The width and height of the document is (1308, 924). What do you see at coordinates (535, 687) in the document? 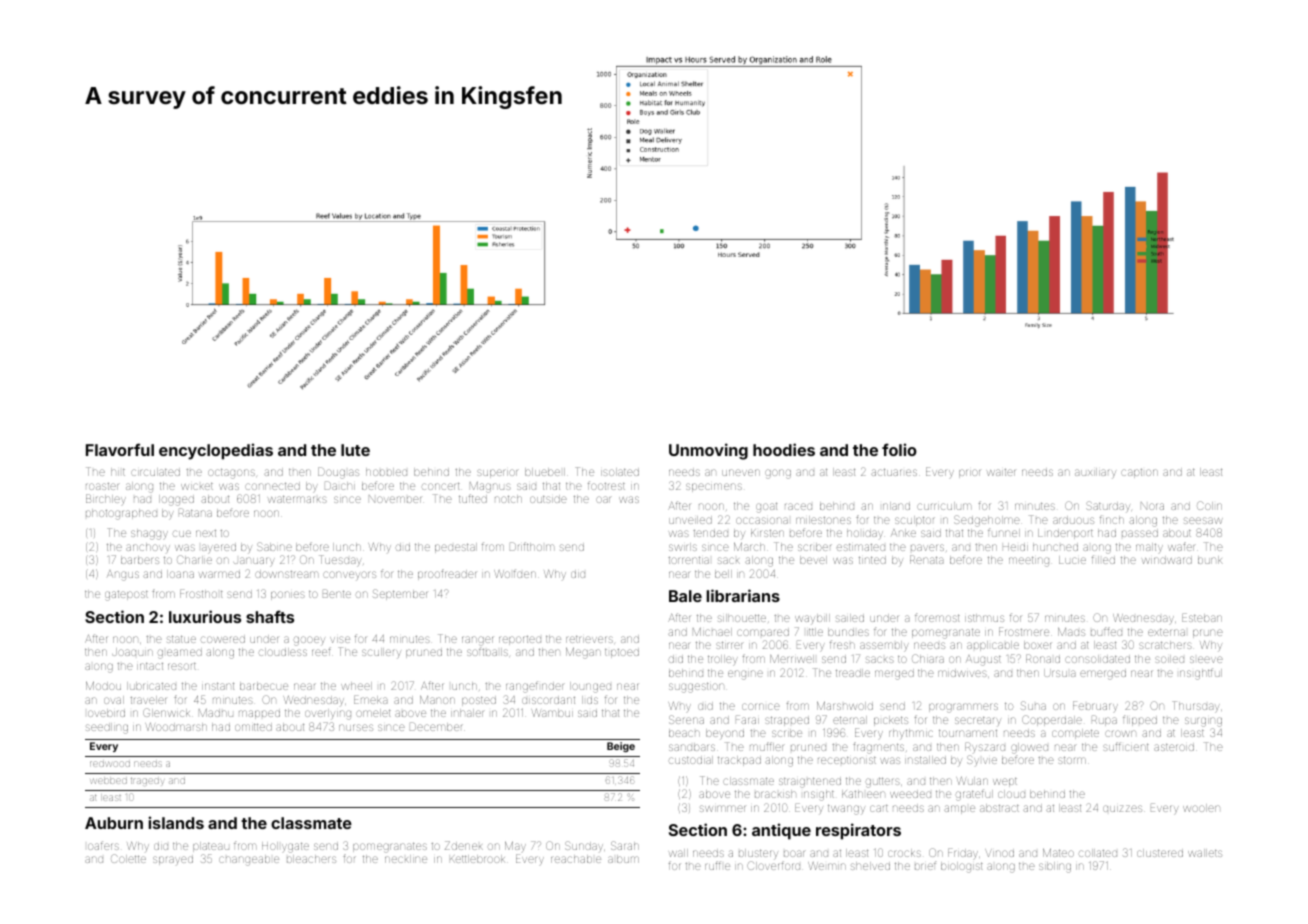
I see `rangefinder` at bounding box center [535, 687].
